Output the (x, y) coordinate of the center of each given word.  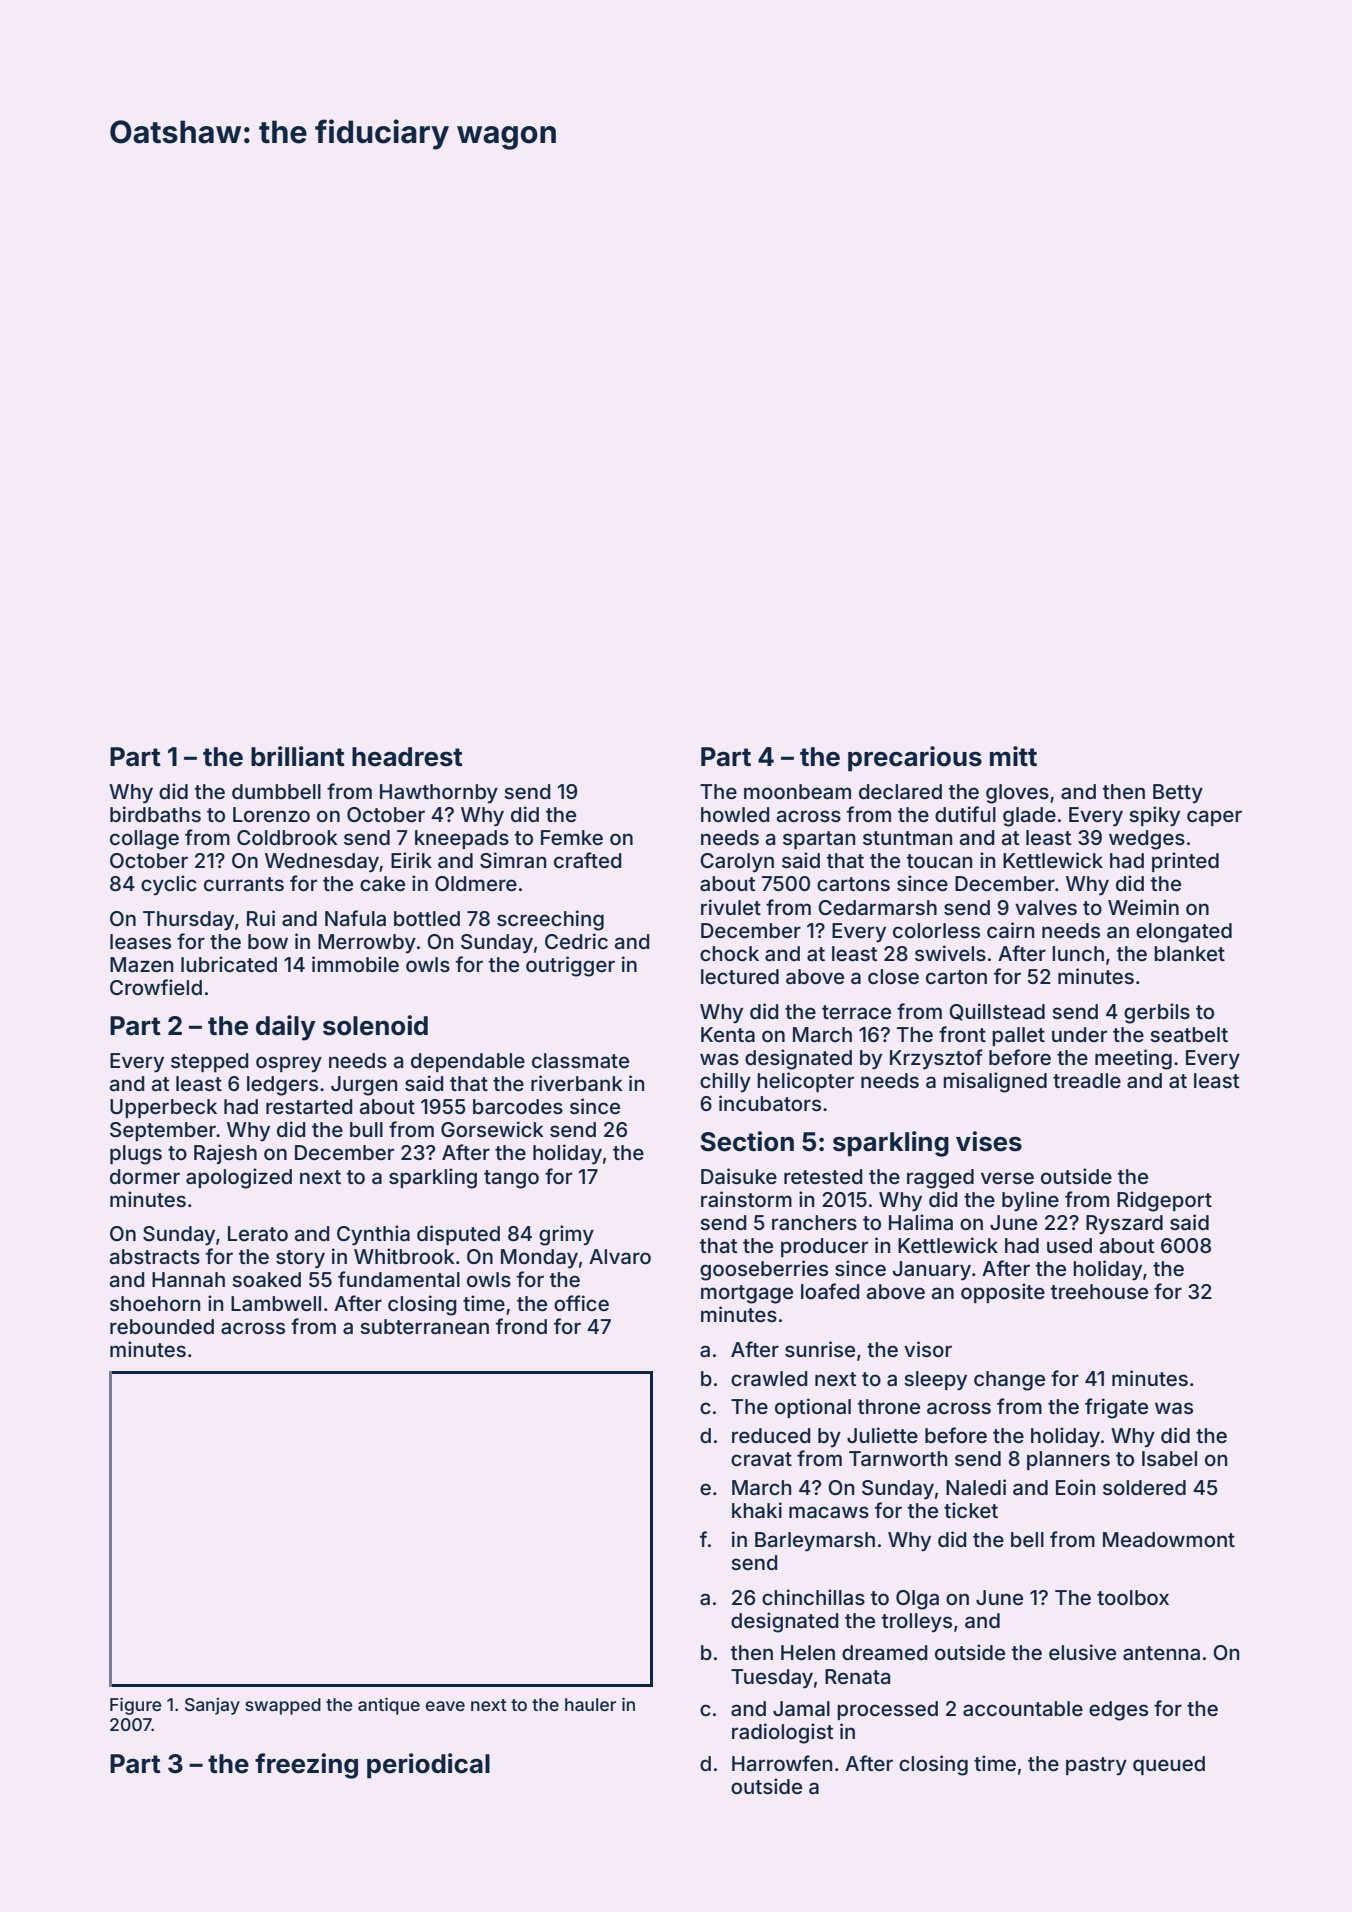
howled (735, 814)
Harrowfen (782, 1763)
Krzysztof (936, 1059)
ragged (940, 1179)
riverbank (577, 1083)
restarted (309, 1106)
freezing (306, 1766)
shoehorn (155, 1303)
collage (144, 840)
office (581, 1303)
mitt (1013, 756)
